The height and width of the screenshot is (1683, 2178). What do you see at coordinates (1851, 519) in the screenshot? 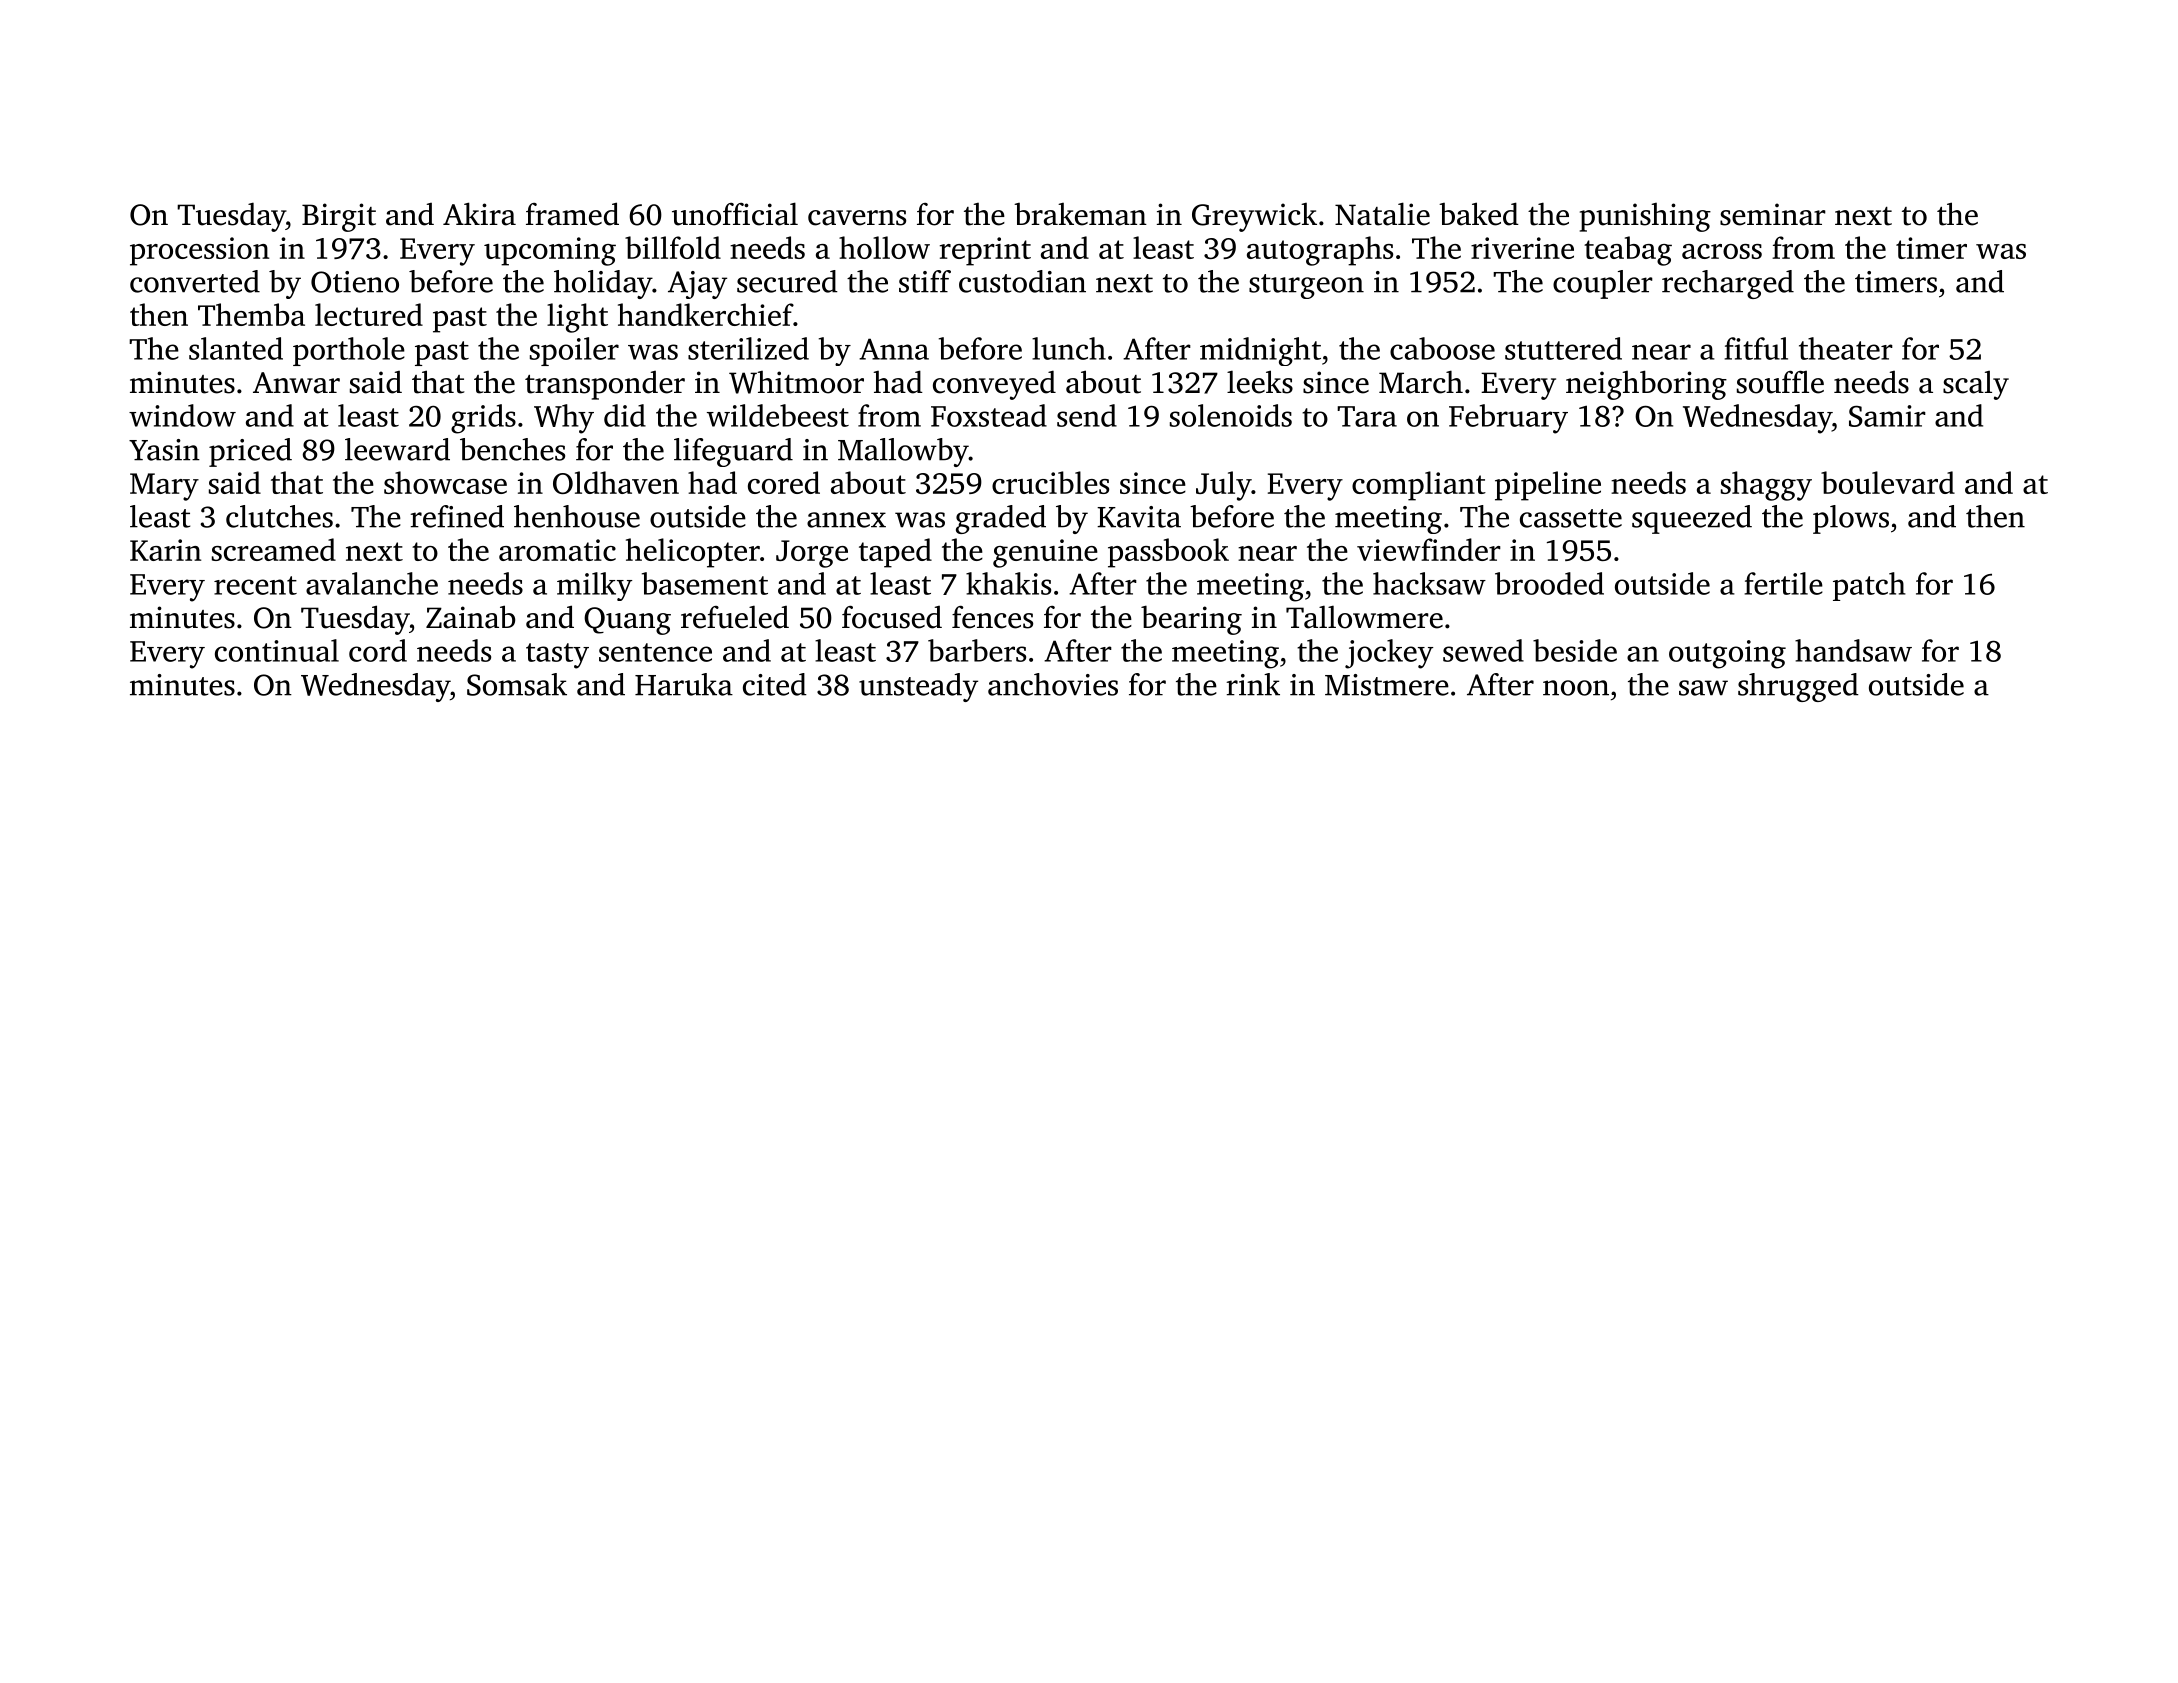
I see `plows` at bounding box center [1851, 519].
